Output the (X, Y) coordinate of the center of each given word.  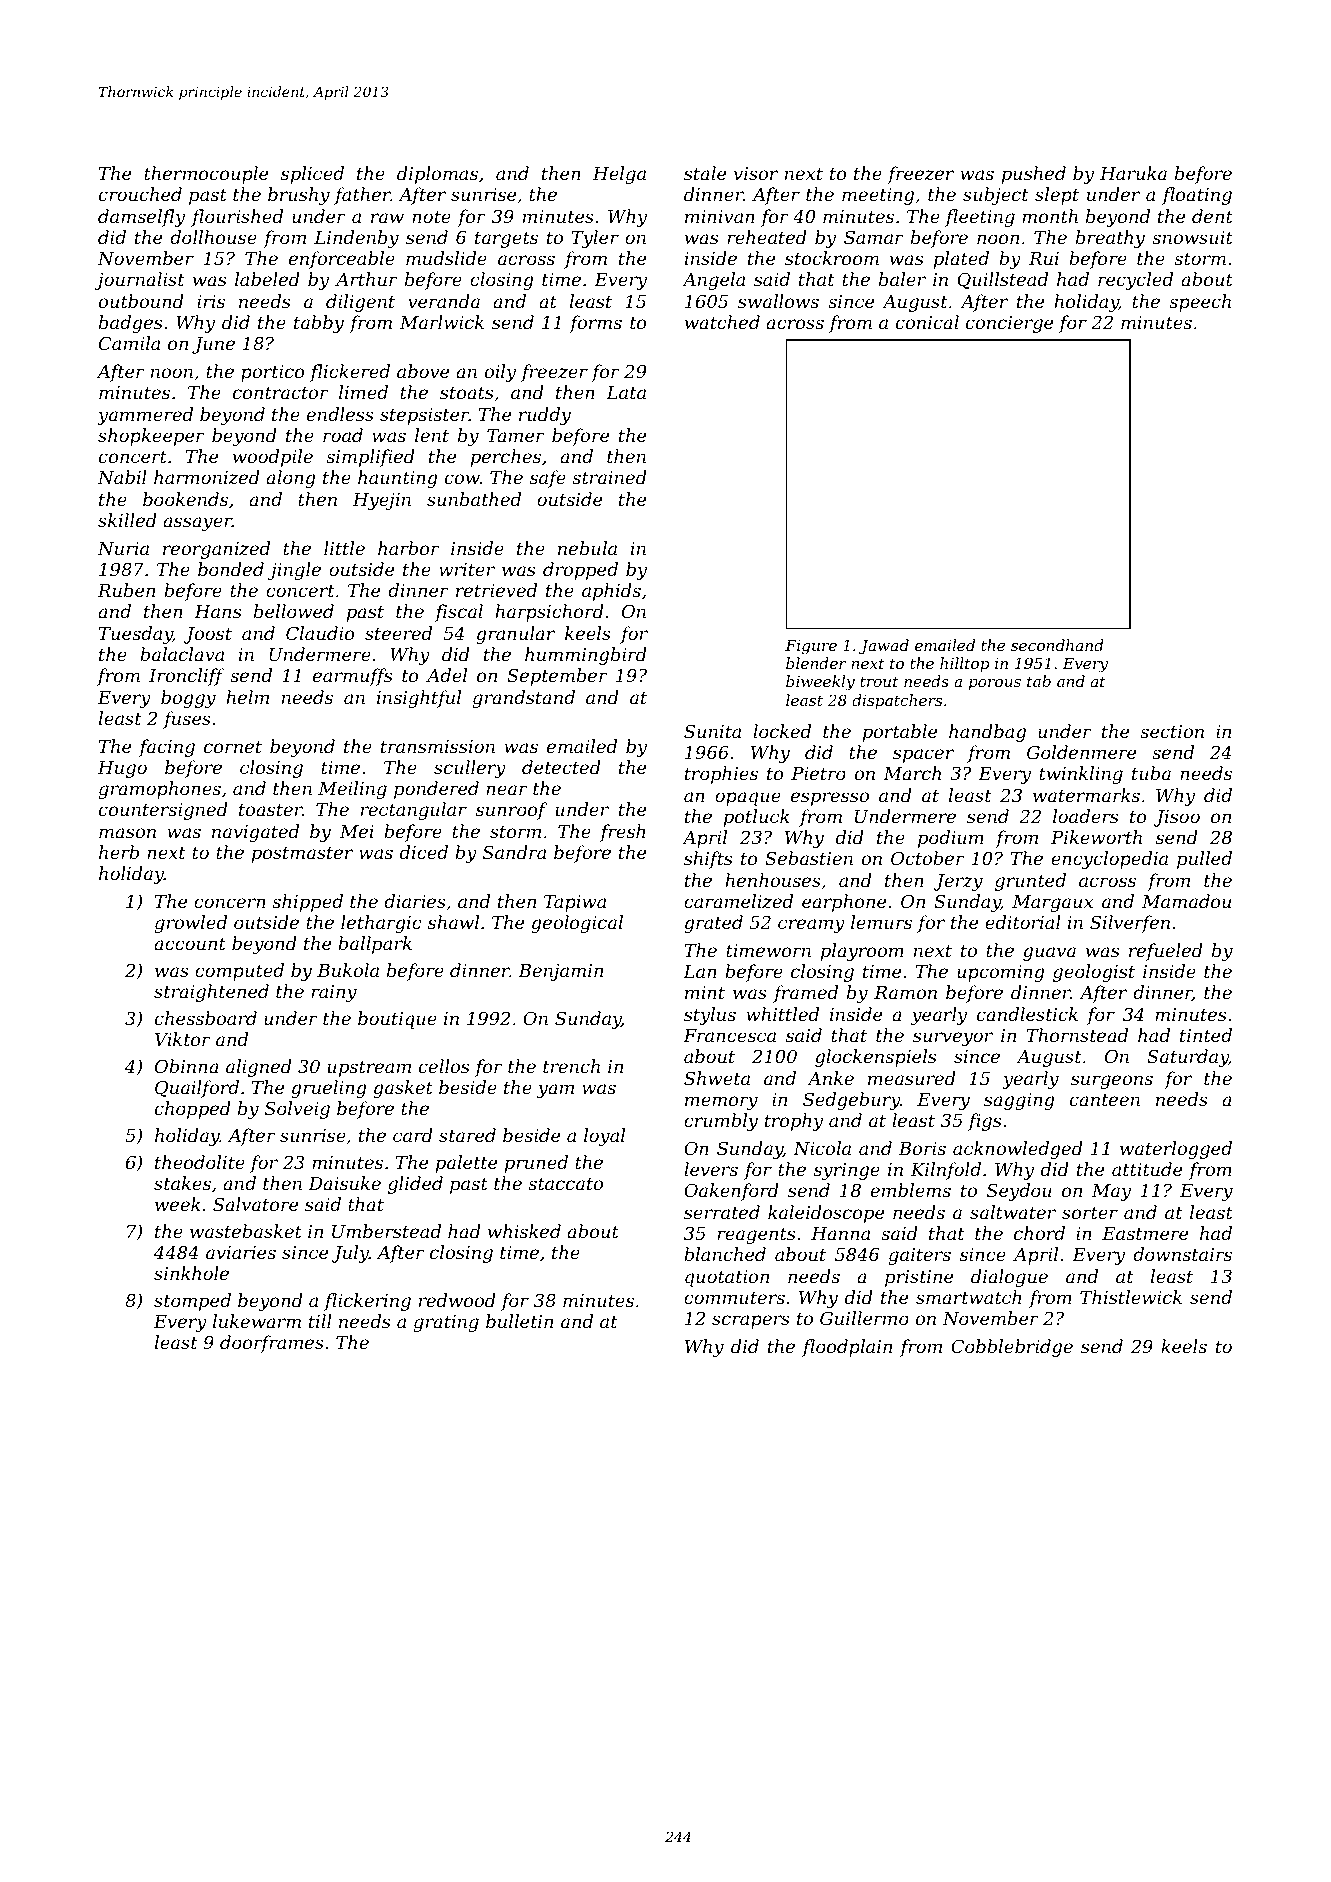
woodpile (273, 458)
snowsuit (1192, 237)
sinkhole (191, 1273)
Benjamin (560, 972)
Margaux (1052, 903)
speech (1200, 303)
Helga (619, 175)
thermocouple (206, 175)
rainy (334, 993)
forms (595, 324)
